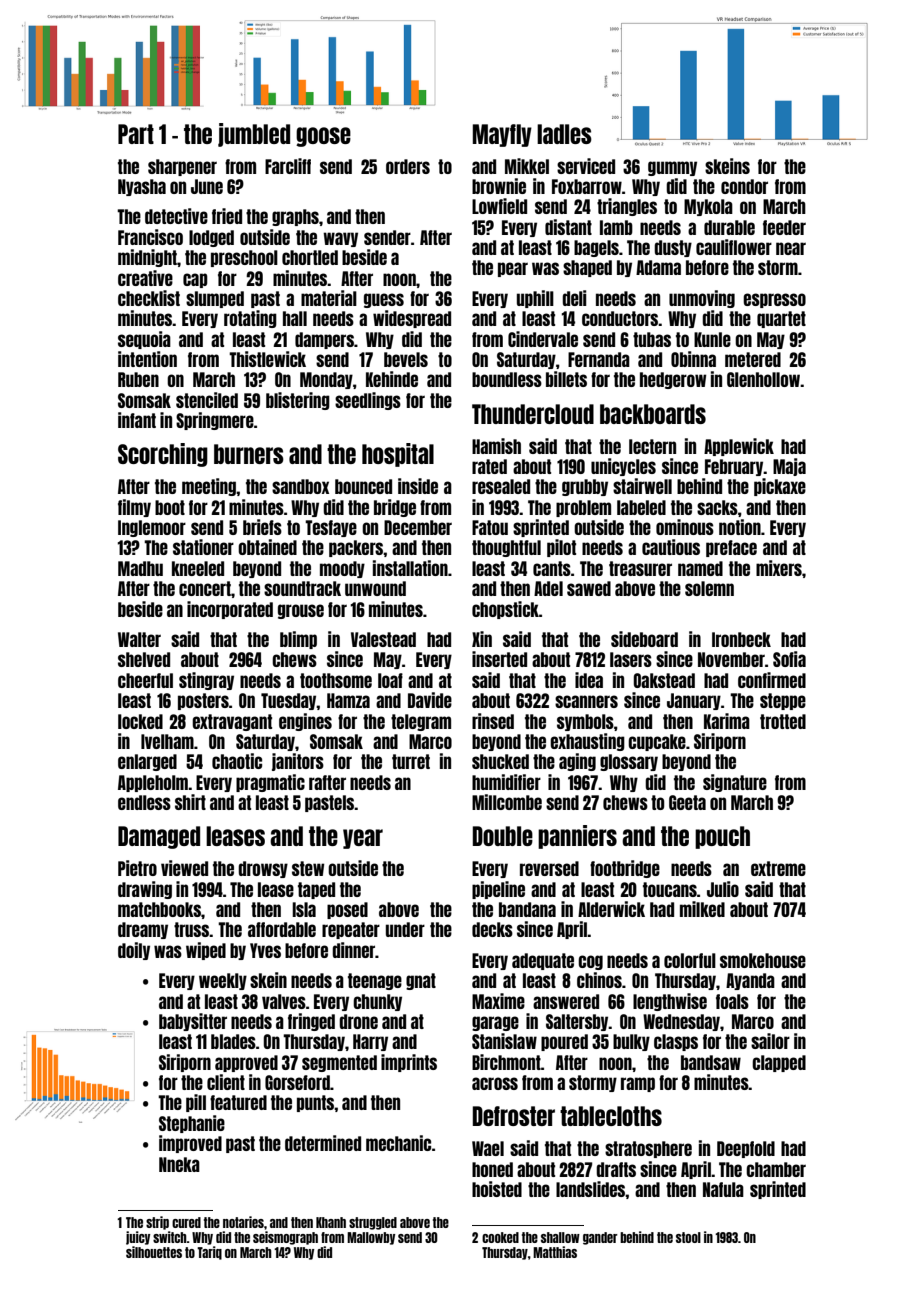 The width and height of the screenshot is (924, 1308). What do you see at coordinates (263, 869) in the screenshot?
I see `drowsy` at bounding box center [263, 869].
